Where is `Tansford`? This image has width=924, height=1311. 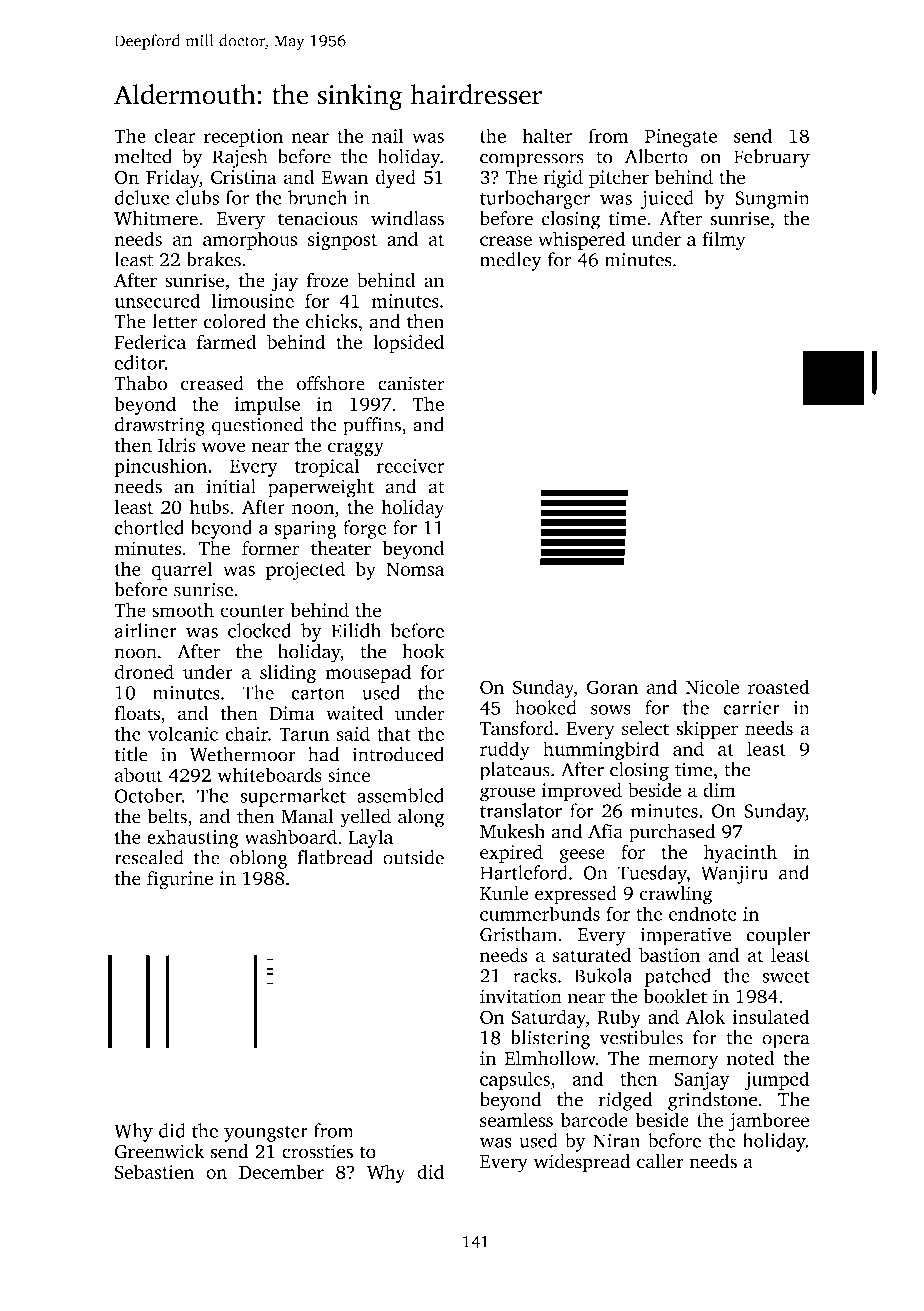 Tansford is located at coordinates (516, 728).
